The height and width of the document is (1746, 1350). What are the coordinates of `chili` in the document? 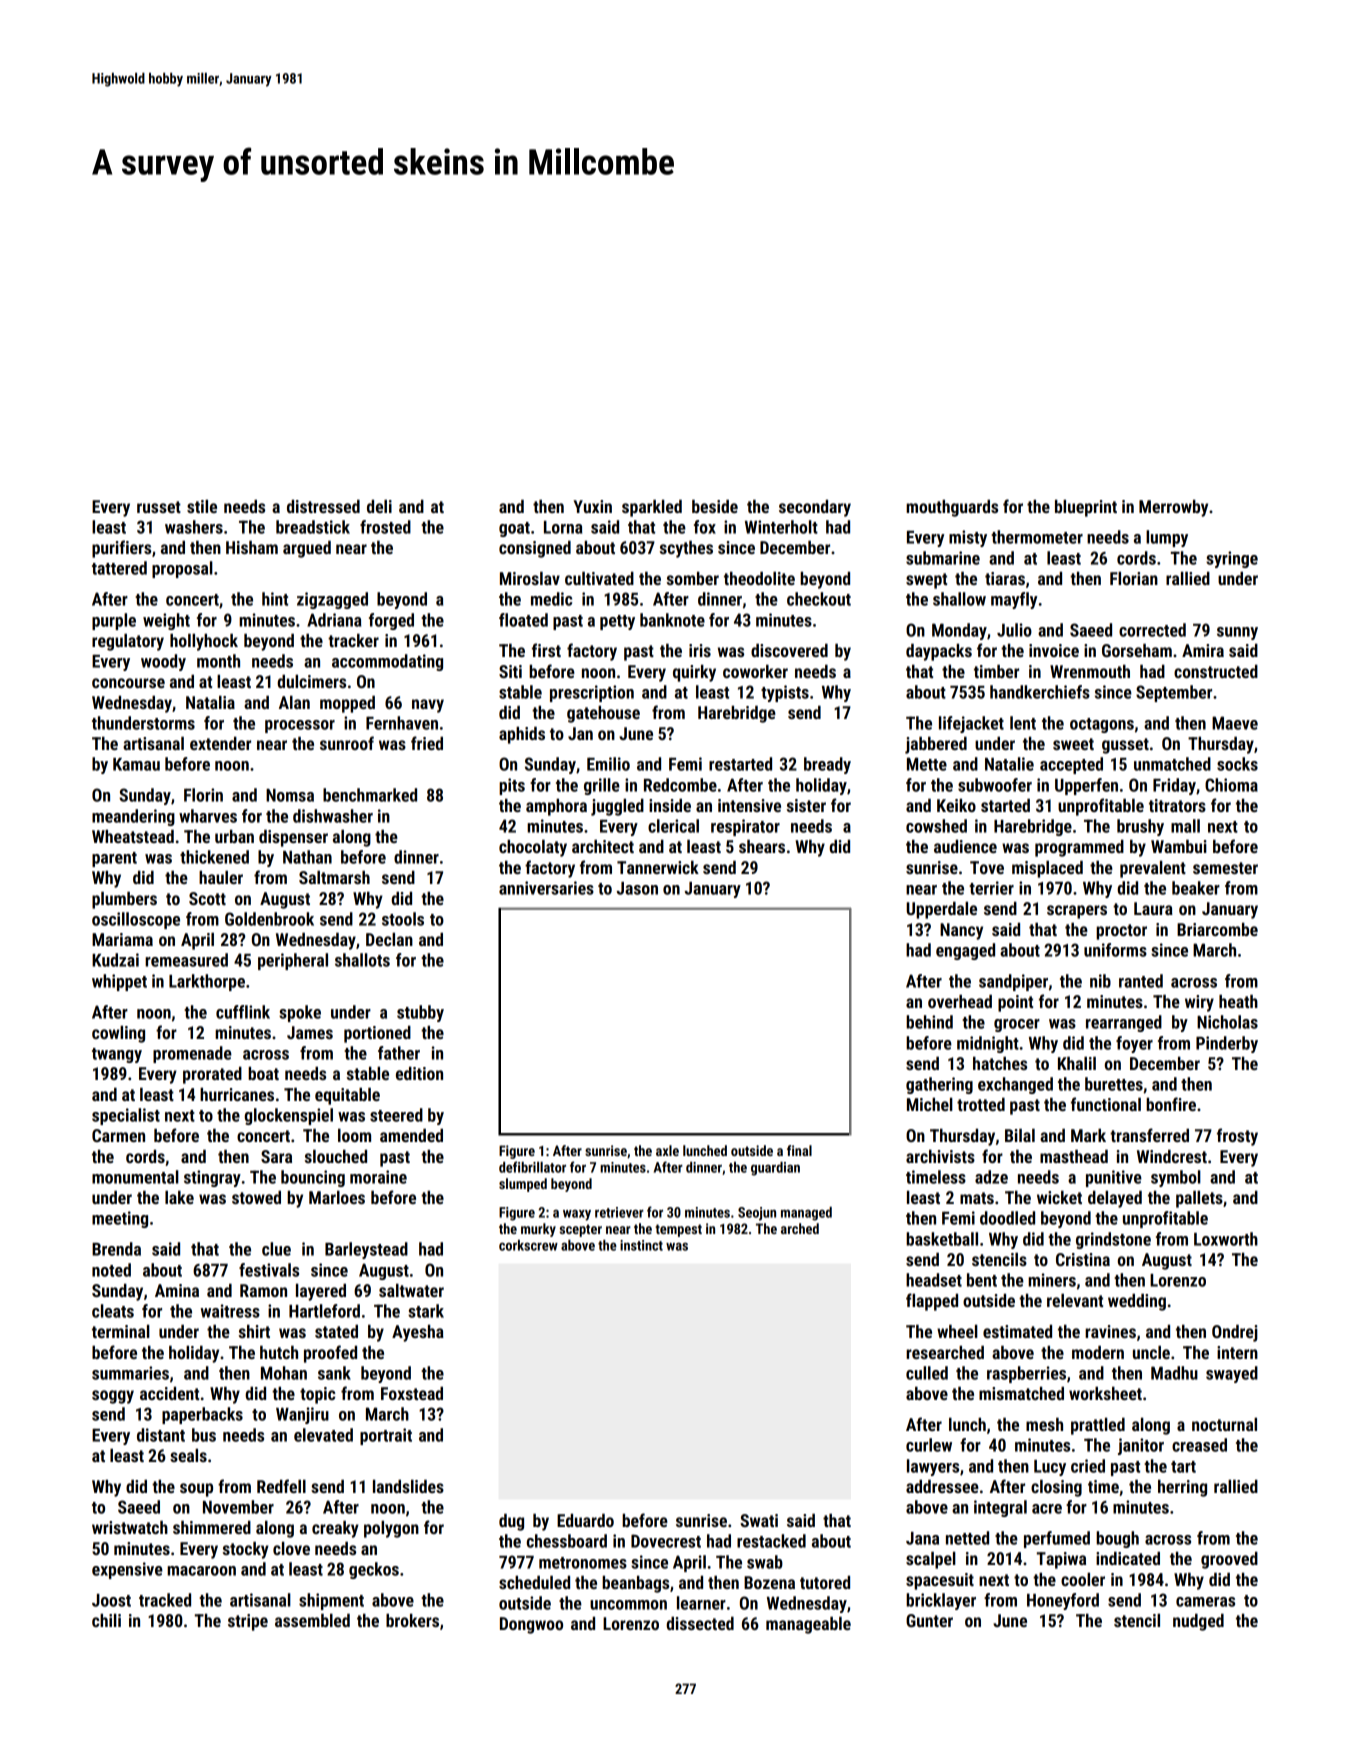 It's located at (106, 1620).
